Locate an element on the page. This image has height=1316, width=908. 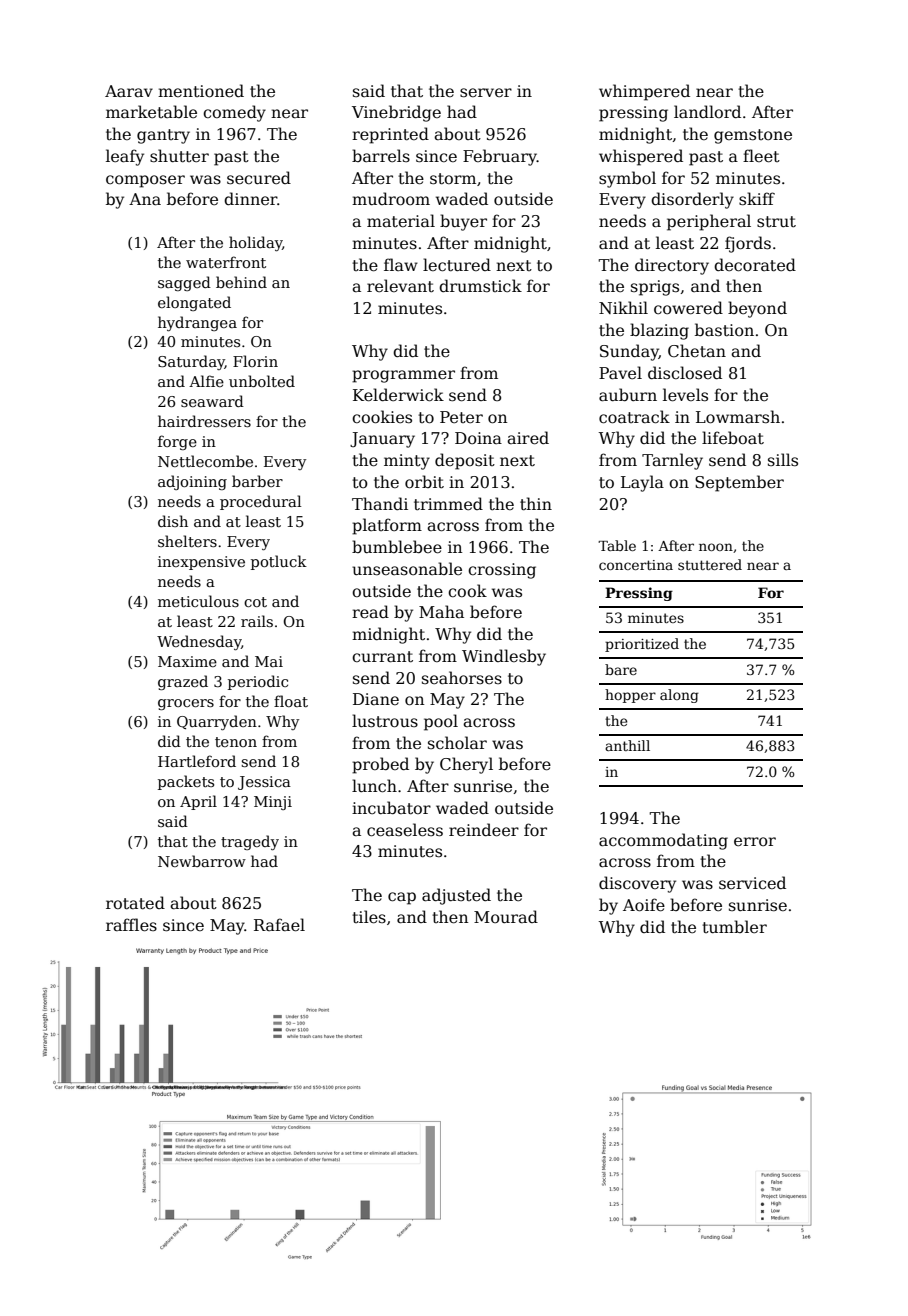
buyer is located at coordinates (463, 222).
